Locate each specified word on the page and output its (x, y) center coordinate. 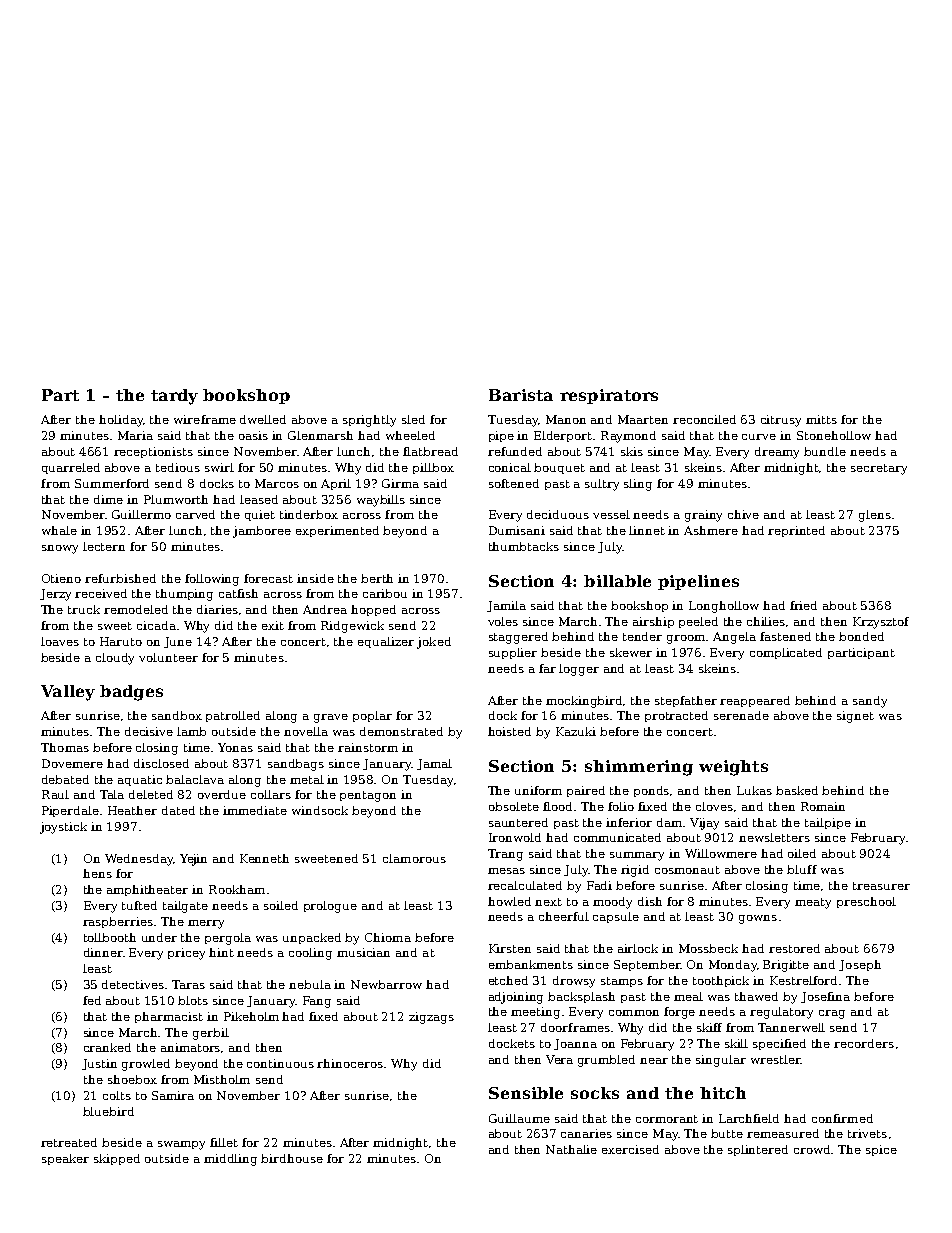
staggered (518, 638)
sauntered (518, 822)
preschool (866, 902)
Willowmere (721, 853)
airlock (638, 948)
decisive (149, 731)
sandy (870, 702)
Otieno (61, 578)
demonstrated (401, 731)
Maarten (643, 419)
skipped (117, 1159)
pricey (186, 954)
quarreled (71, 468)
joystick (63, 828)
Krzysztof (881, 623)
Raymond (628, 437)
